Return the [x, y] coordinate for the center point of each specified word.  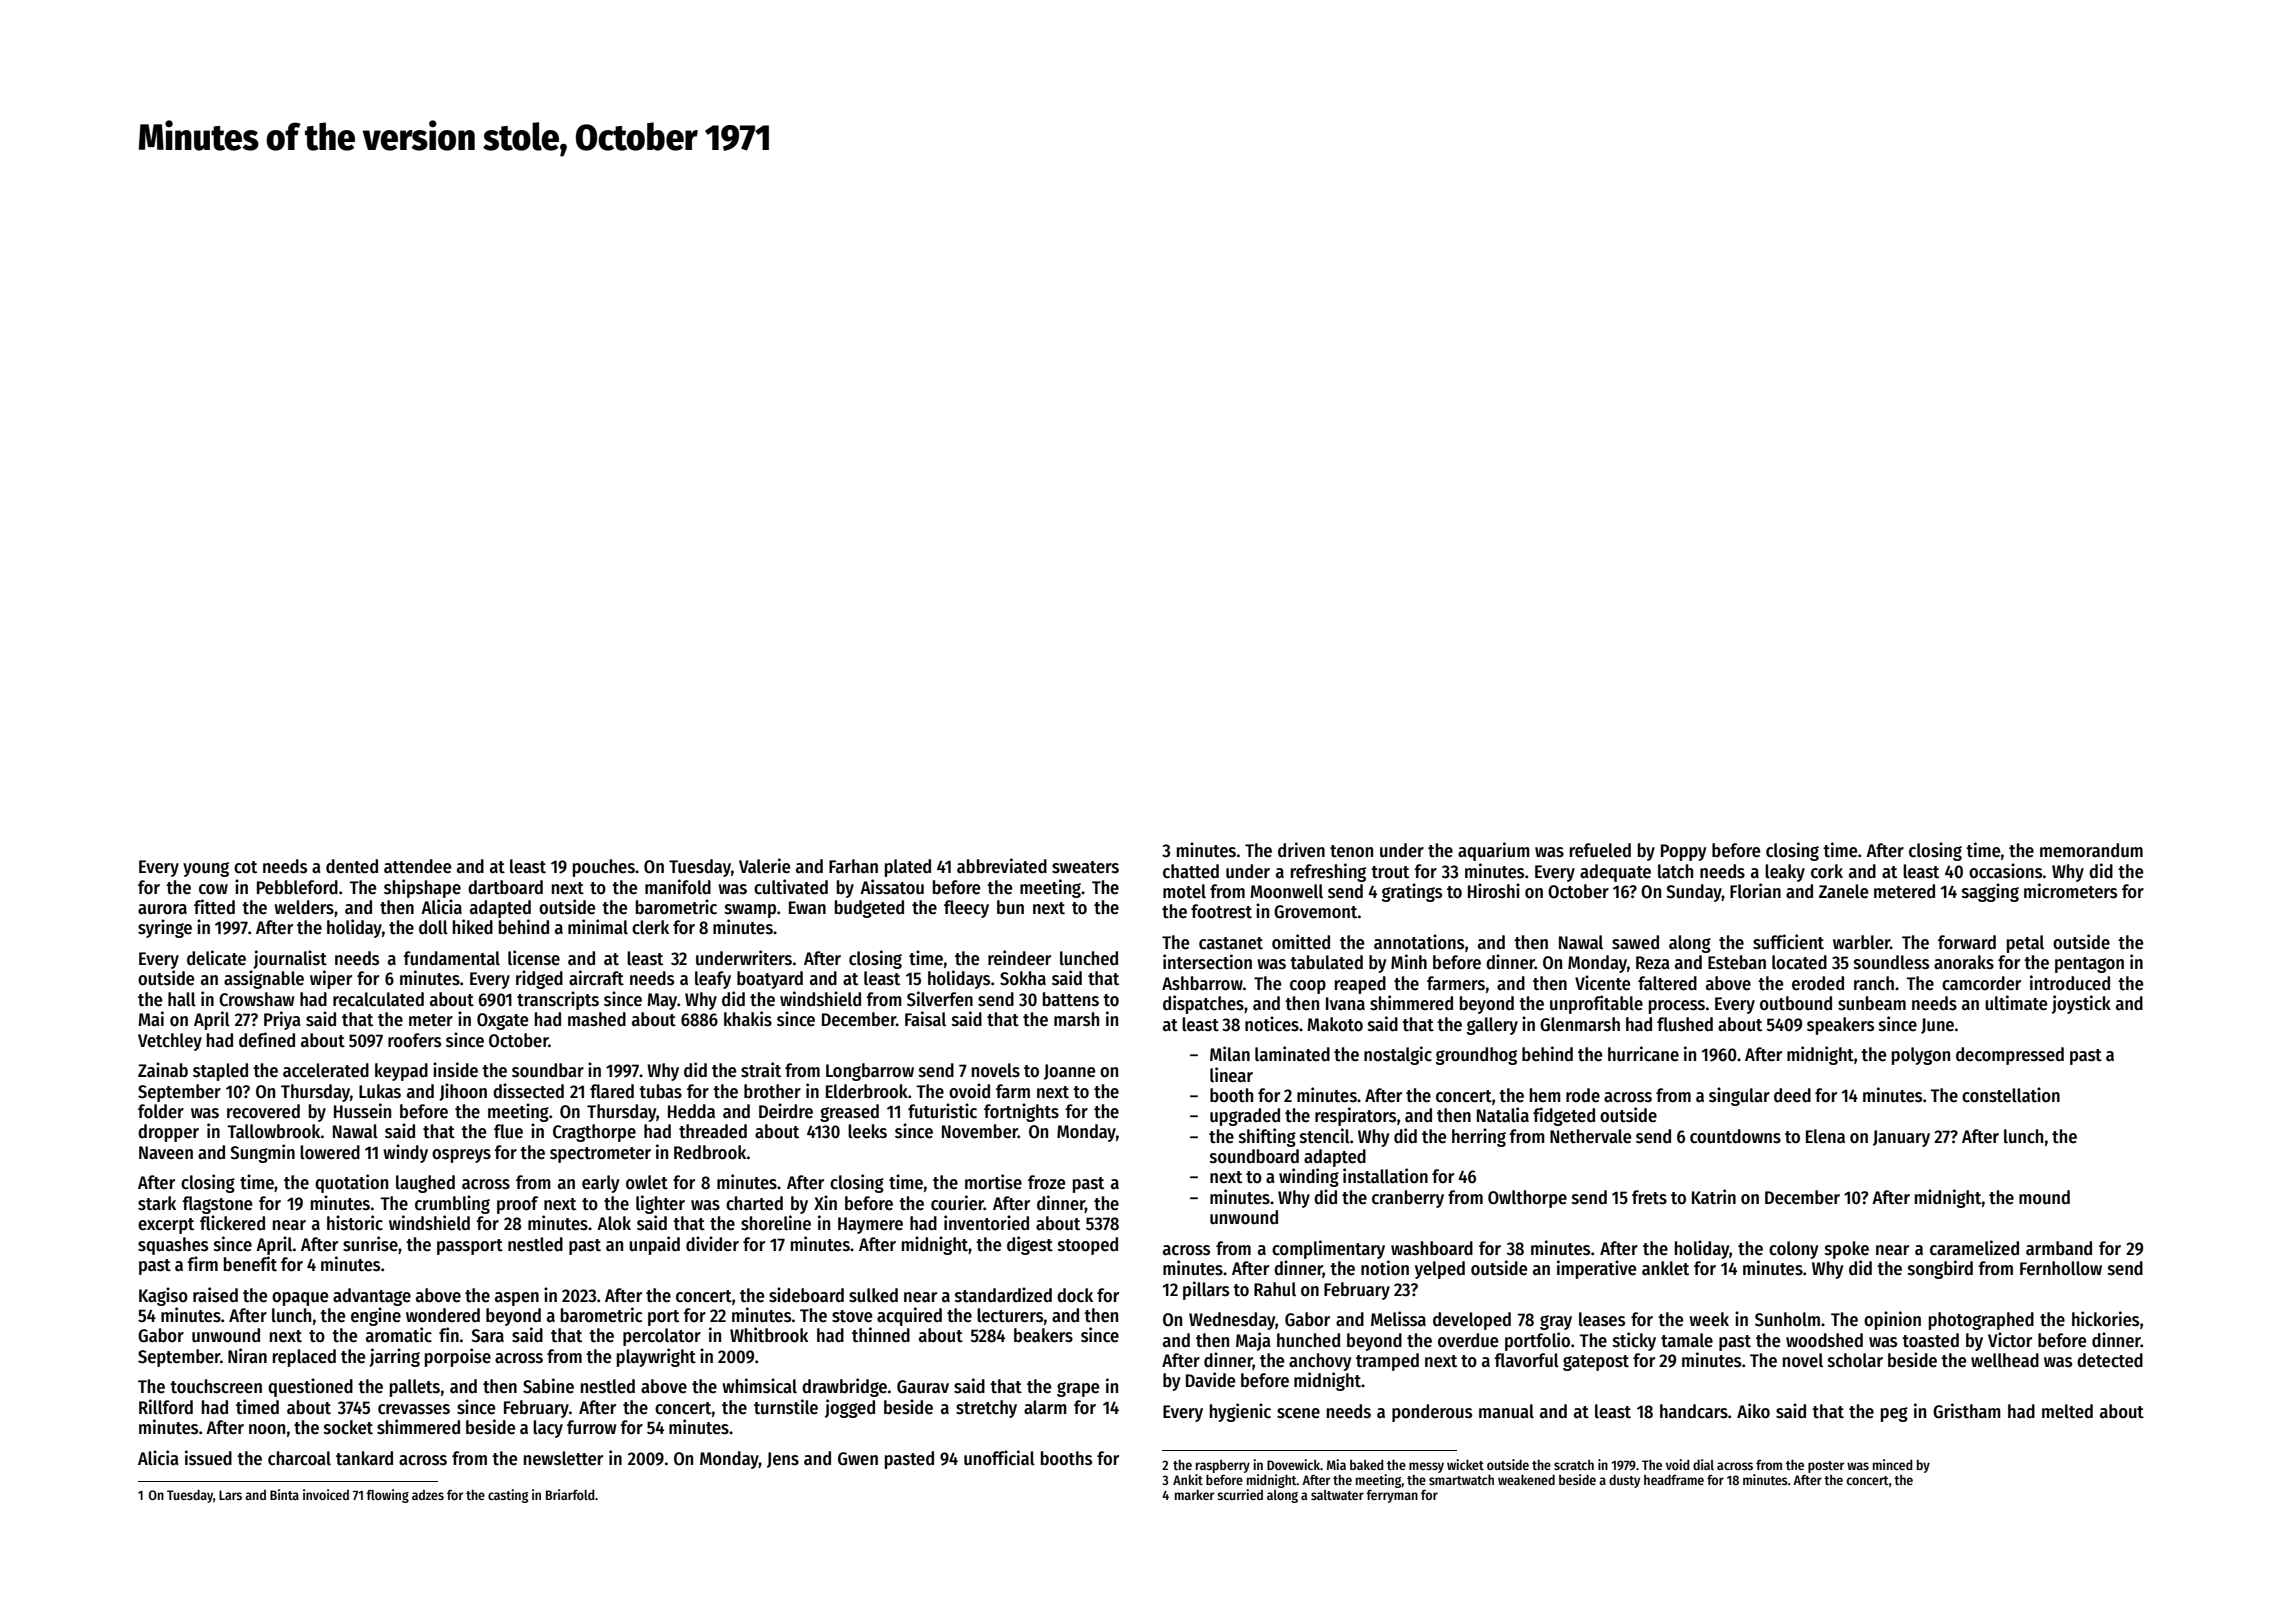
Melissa [1398, 1319]
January [1901, 1138]
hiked [473, 927]
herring [1479, 1137]
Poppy [1684, 852]
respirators [1355, 1116]
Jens [783, 1460]
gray [1556, 1322]
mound [2044, 1197]
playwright [656, 1357]
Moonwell [1286, 891]
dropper [168, 1133]
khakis [748, 1019]
